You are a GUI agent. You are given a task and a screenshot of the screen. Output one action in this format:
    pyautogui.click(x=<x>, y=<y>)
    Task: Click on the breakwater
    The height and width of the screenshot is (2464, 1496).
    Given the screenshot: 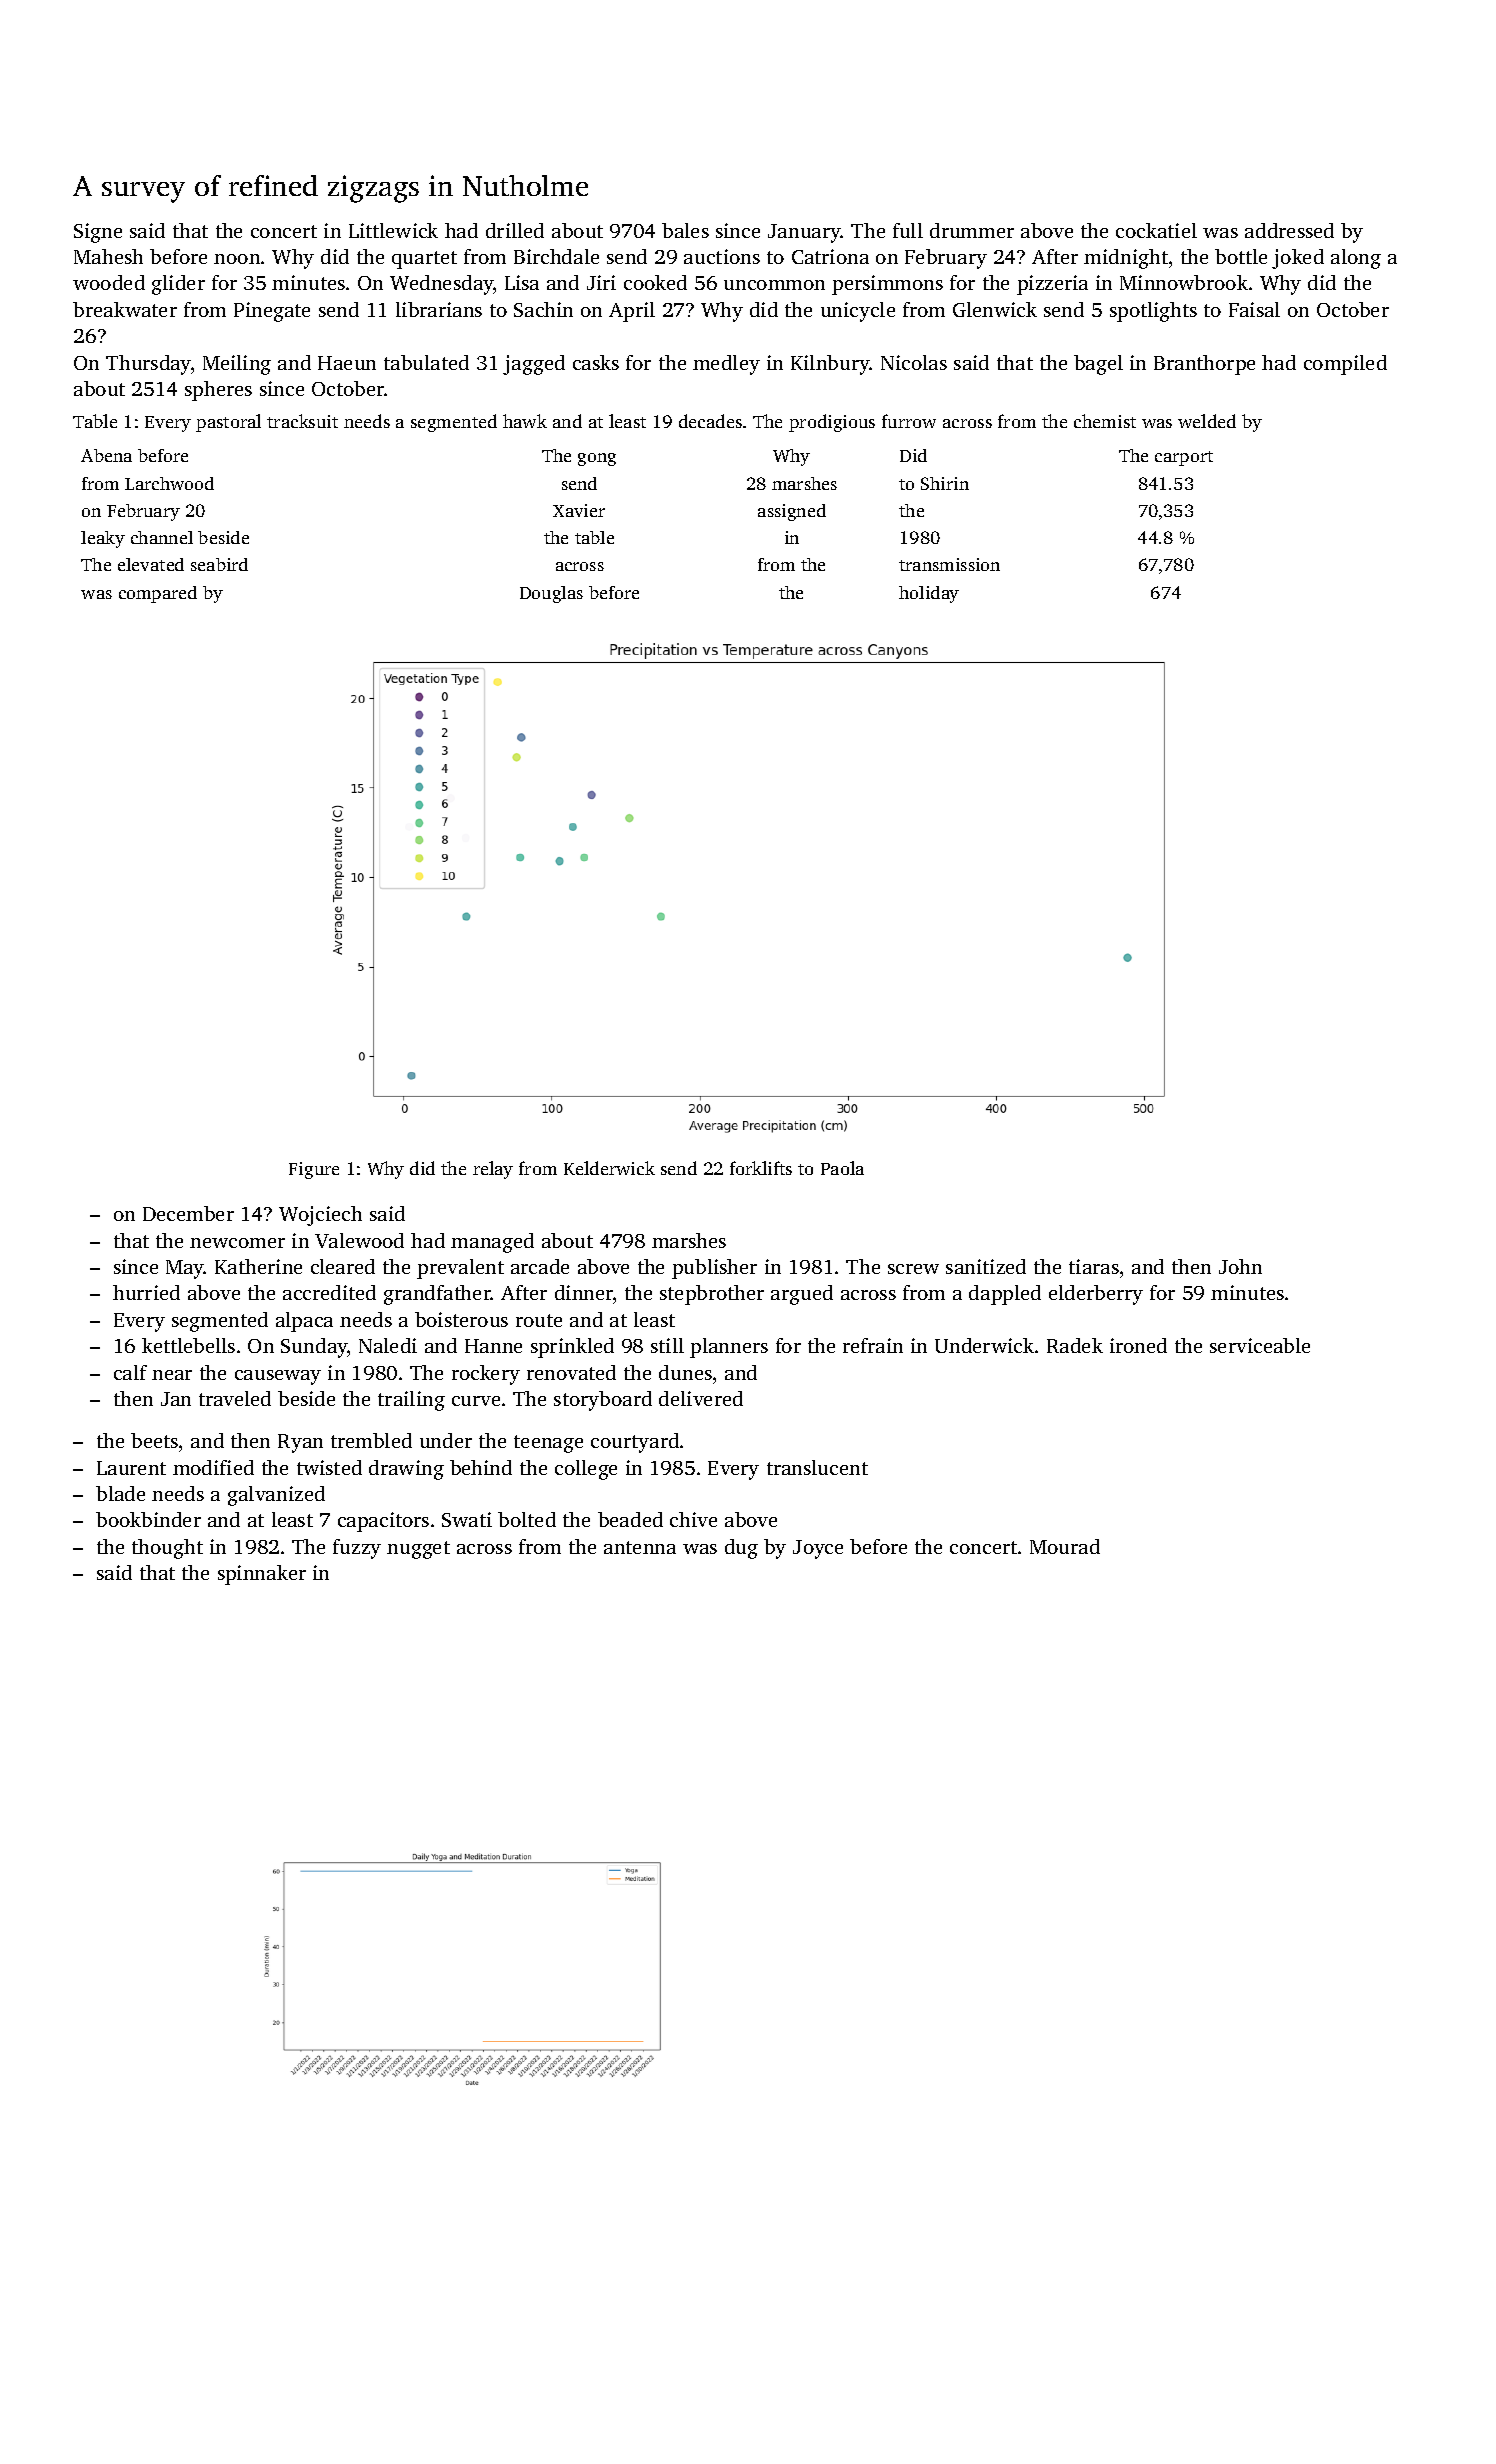 What is the action you would take?
    pyautogui.click(x=125, y=309)
